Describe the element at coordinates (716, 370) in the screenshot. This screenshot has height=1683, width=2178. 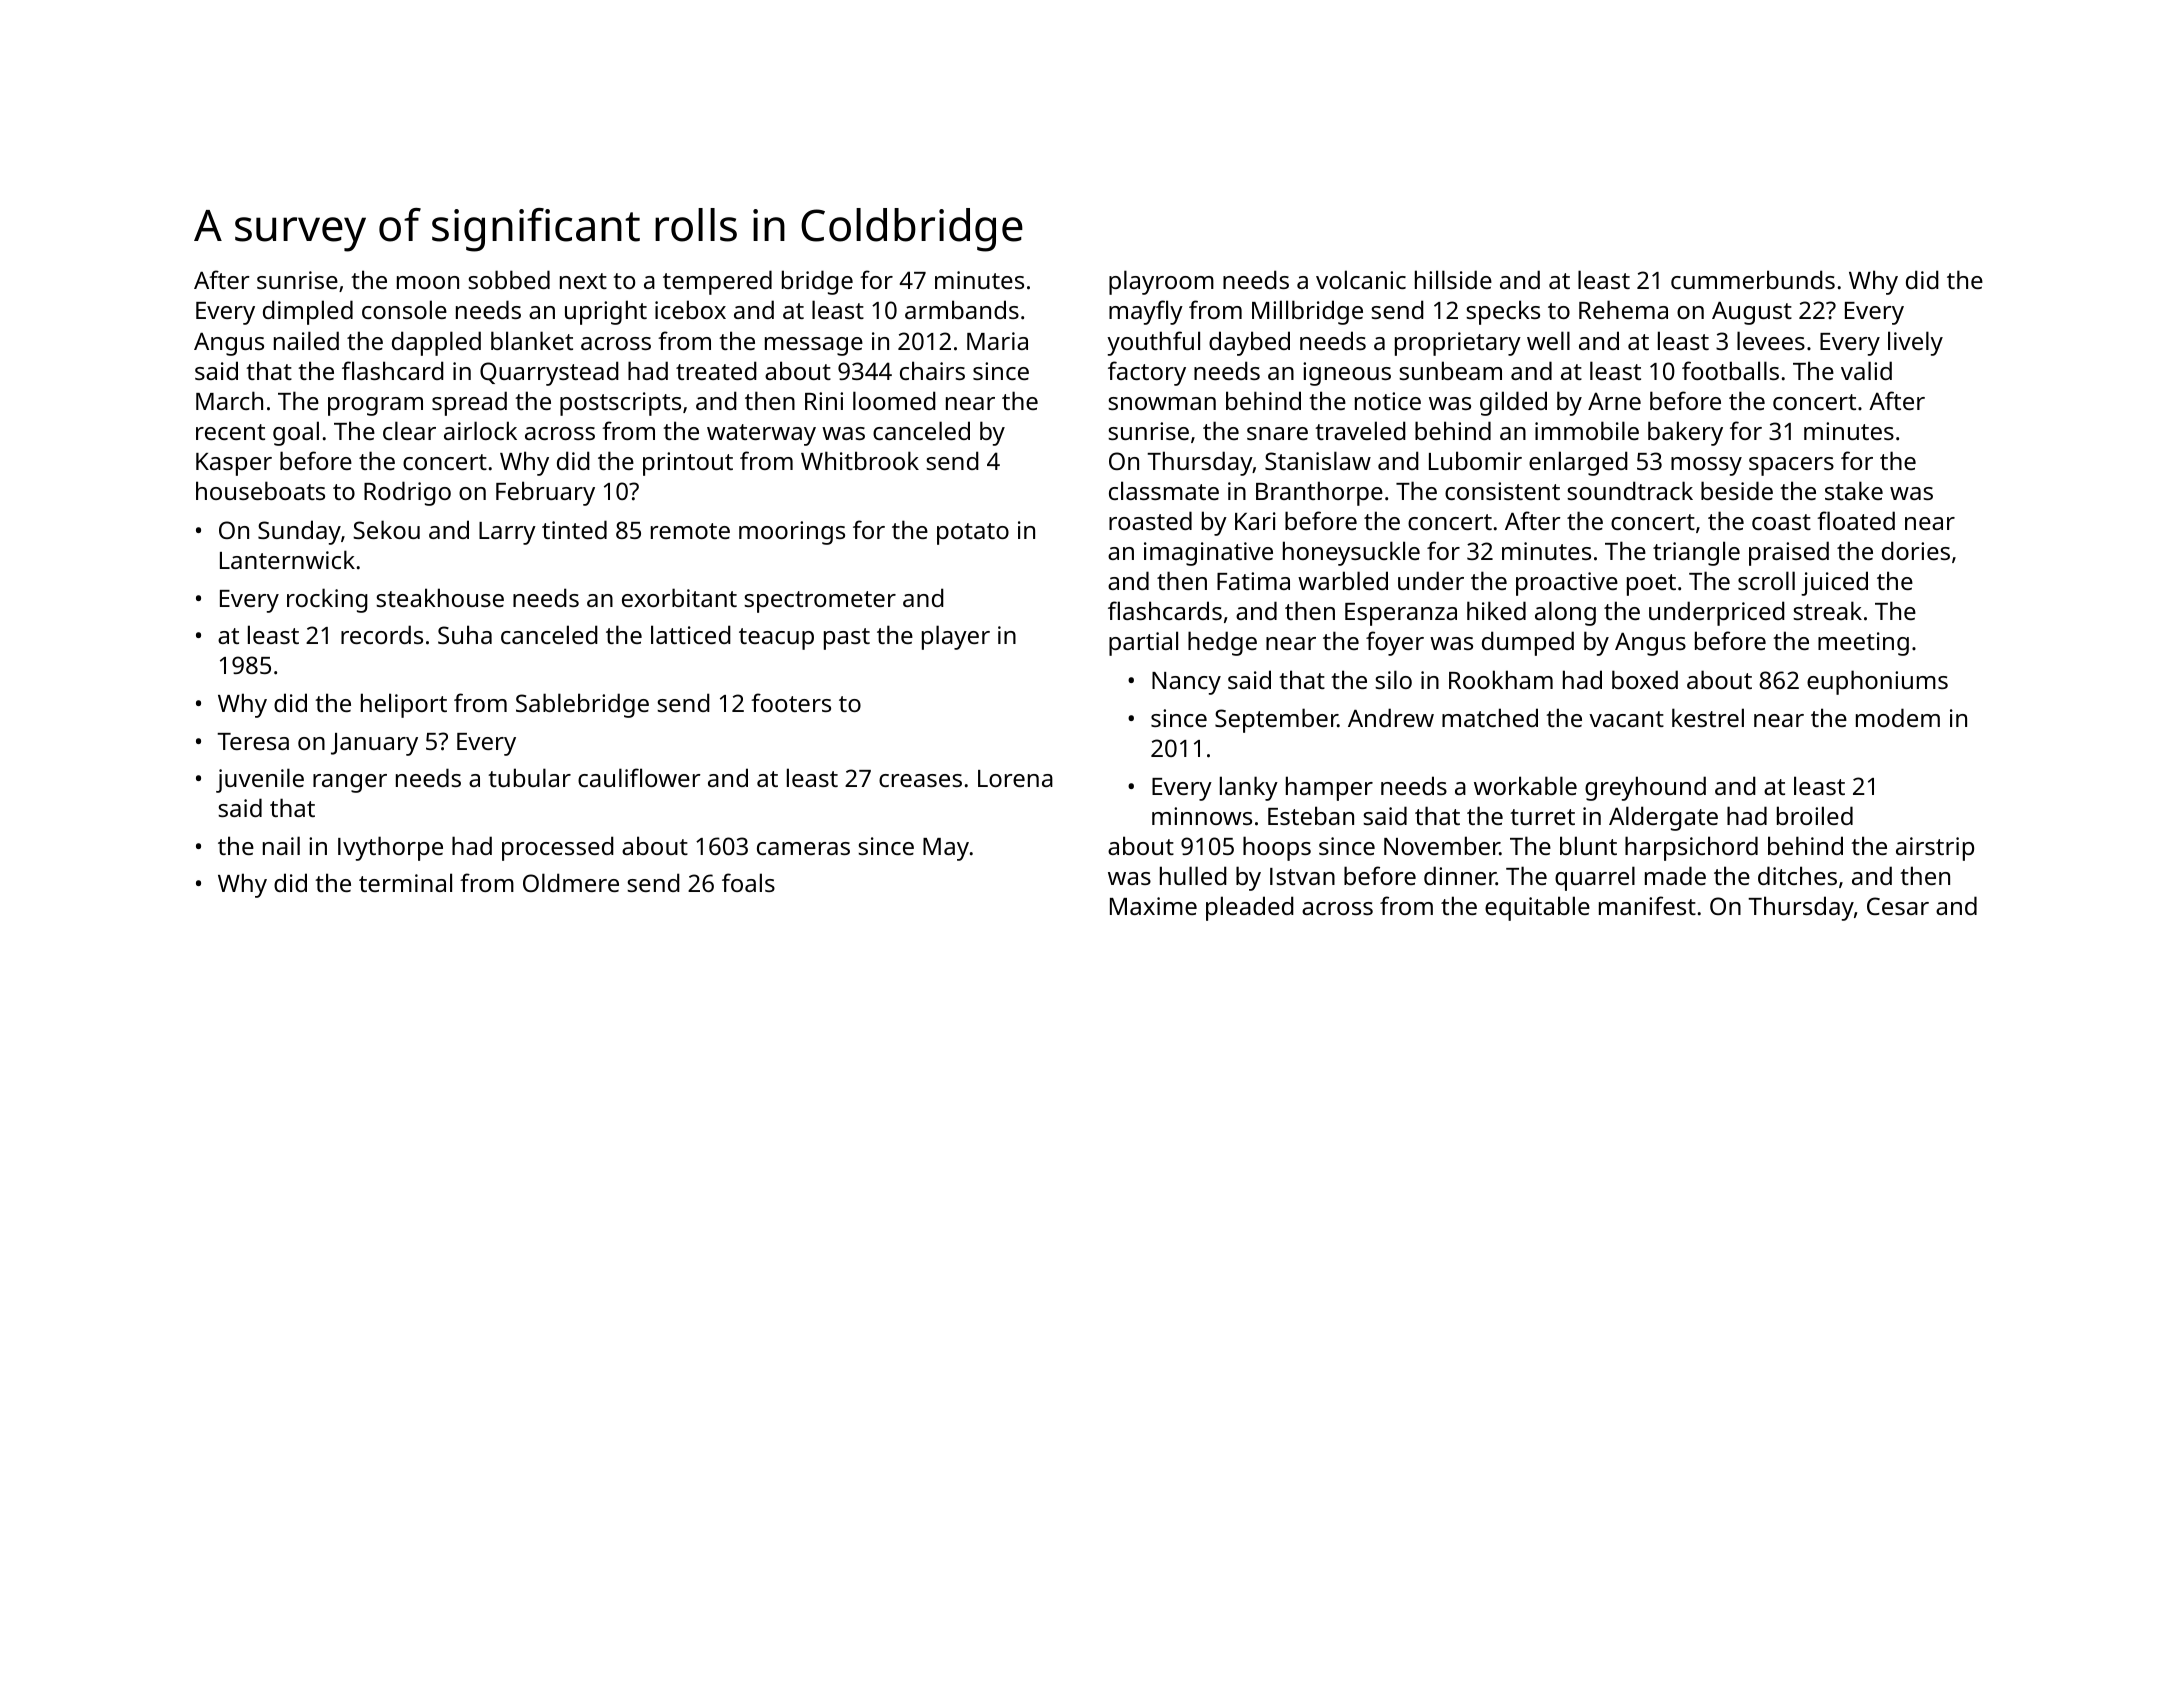
I see `treated` at that location.
